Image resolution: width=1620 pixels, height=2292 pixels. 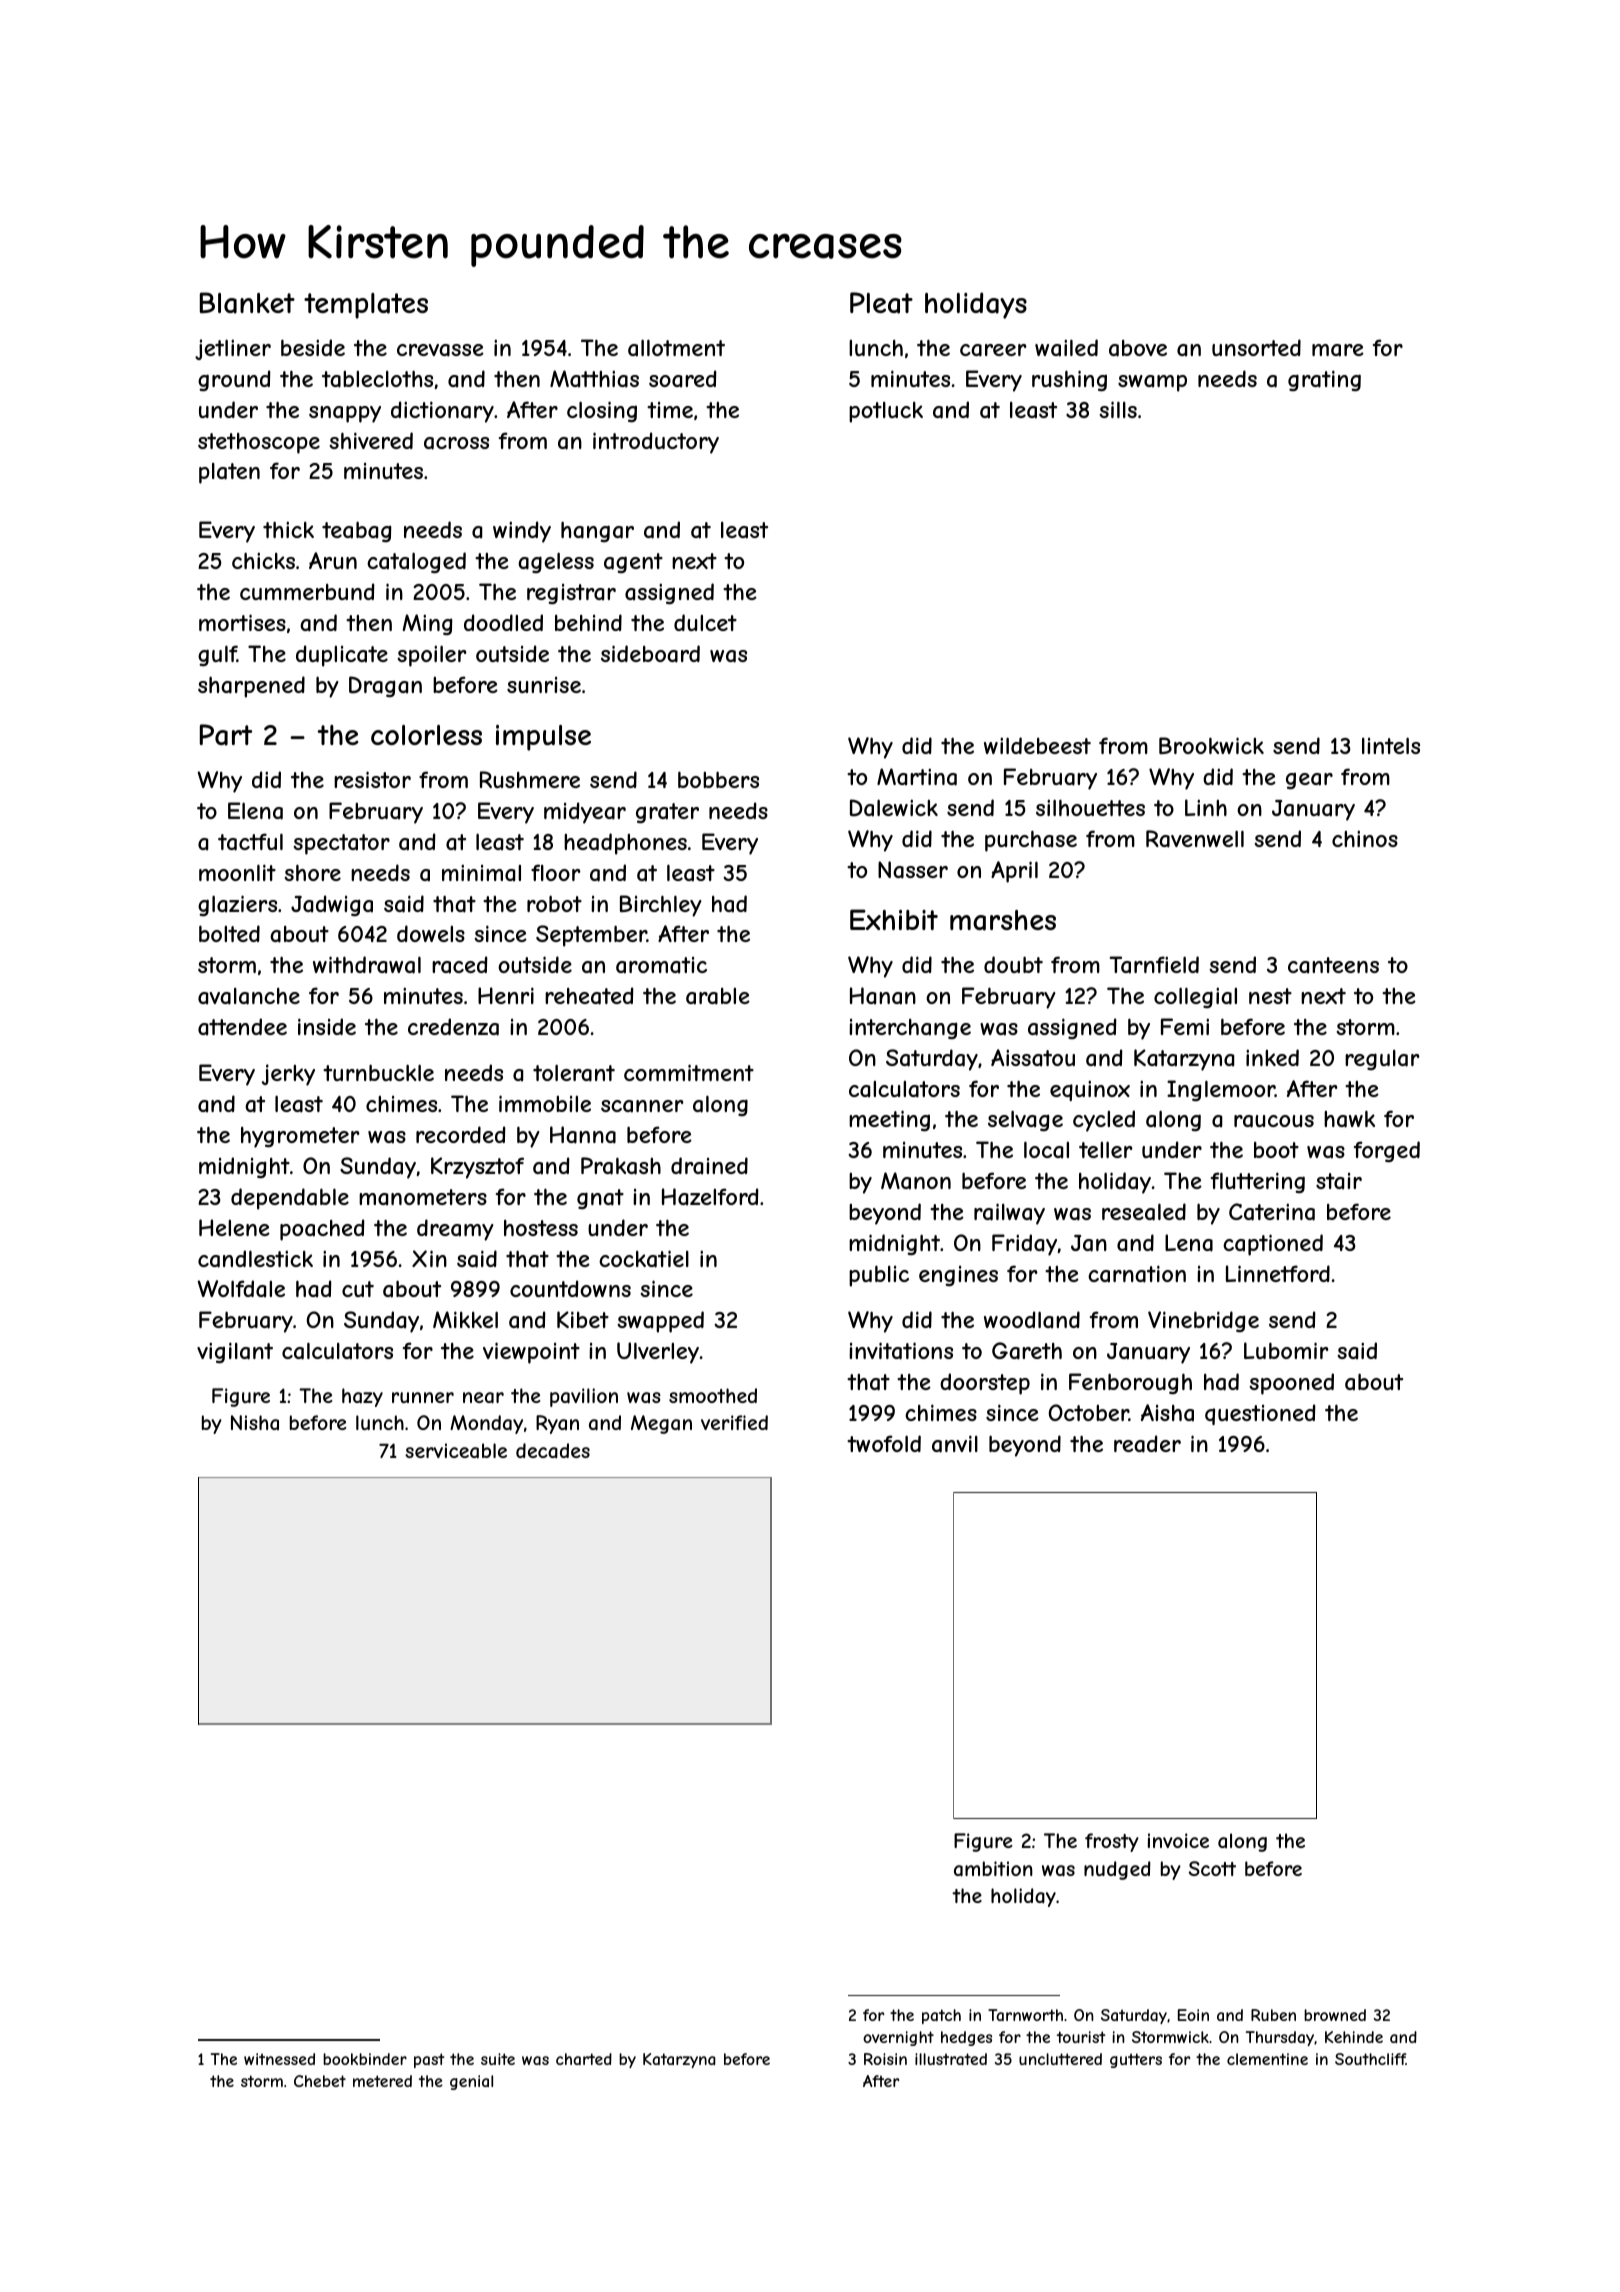 I want to click on commitment, so click(x=689, y=1072).
